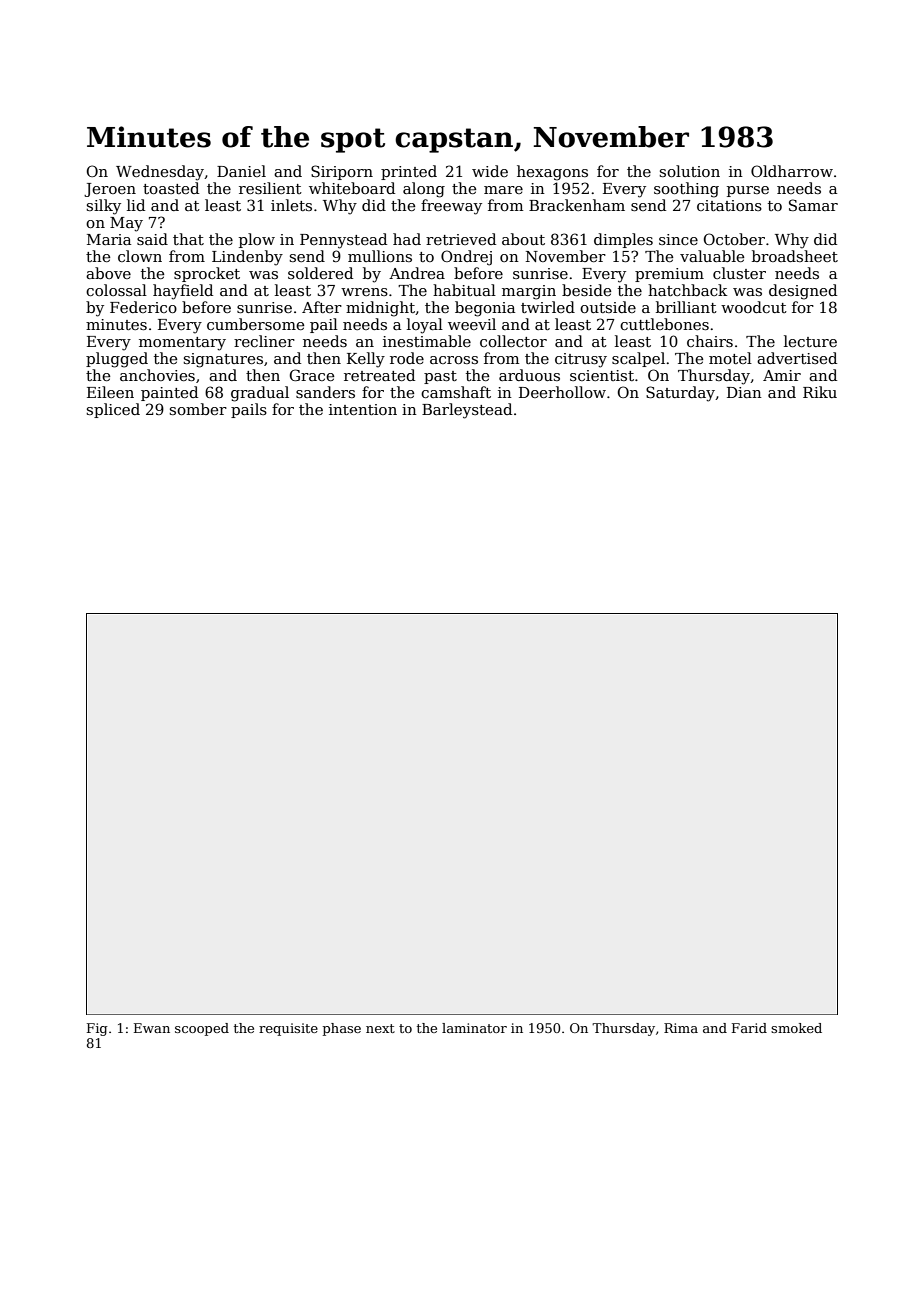  I want to click on intention, so click(363, 409).
